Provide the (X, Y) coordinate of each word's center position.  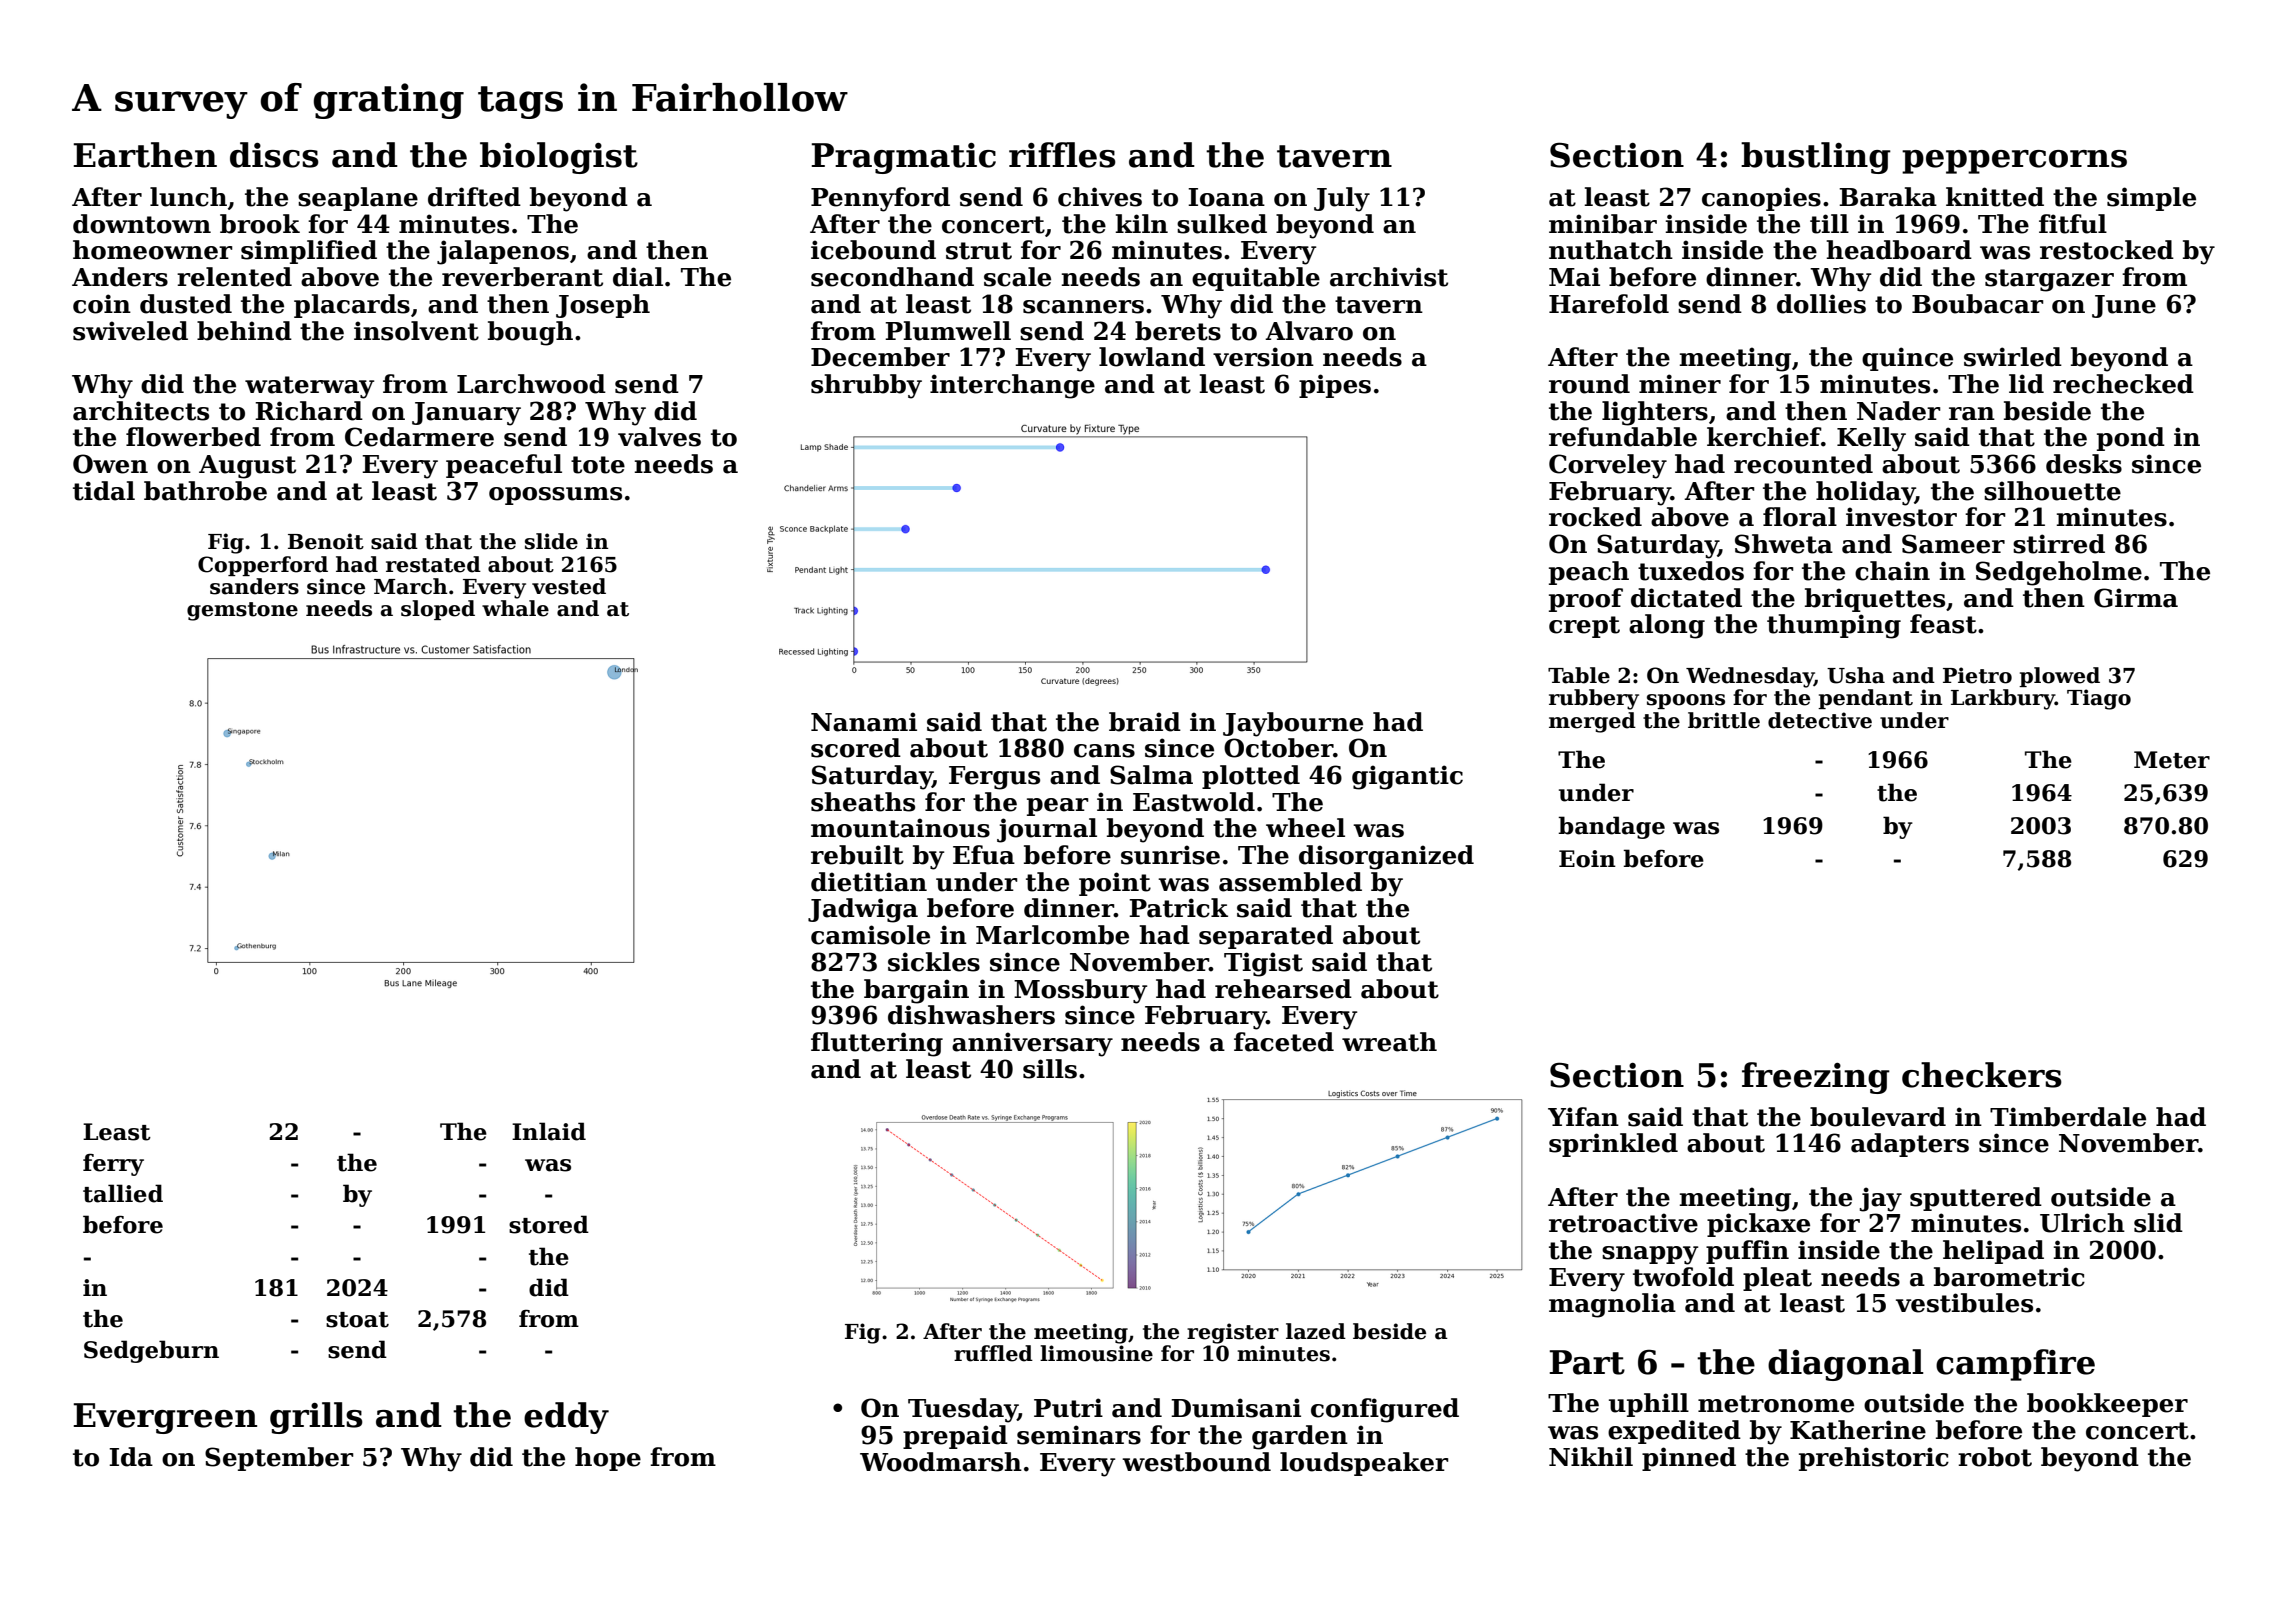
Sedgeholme (2059, 573)
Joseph (603, 306)
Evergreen (165, 1418)
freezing (1816, 1078)
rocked (1595, 517)
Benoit (326, 541)
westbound (1196, 1462)
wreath (1389, 1042)
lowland (1152, 357)
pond (2131, 439)
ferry (113, 1165)
